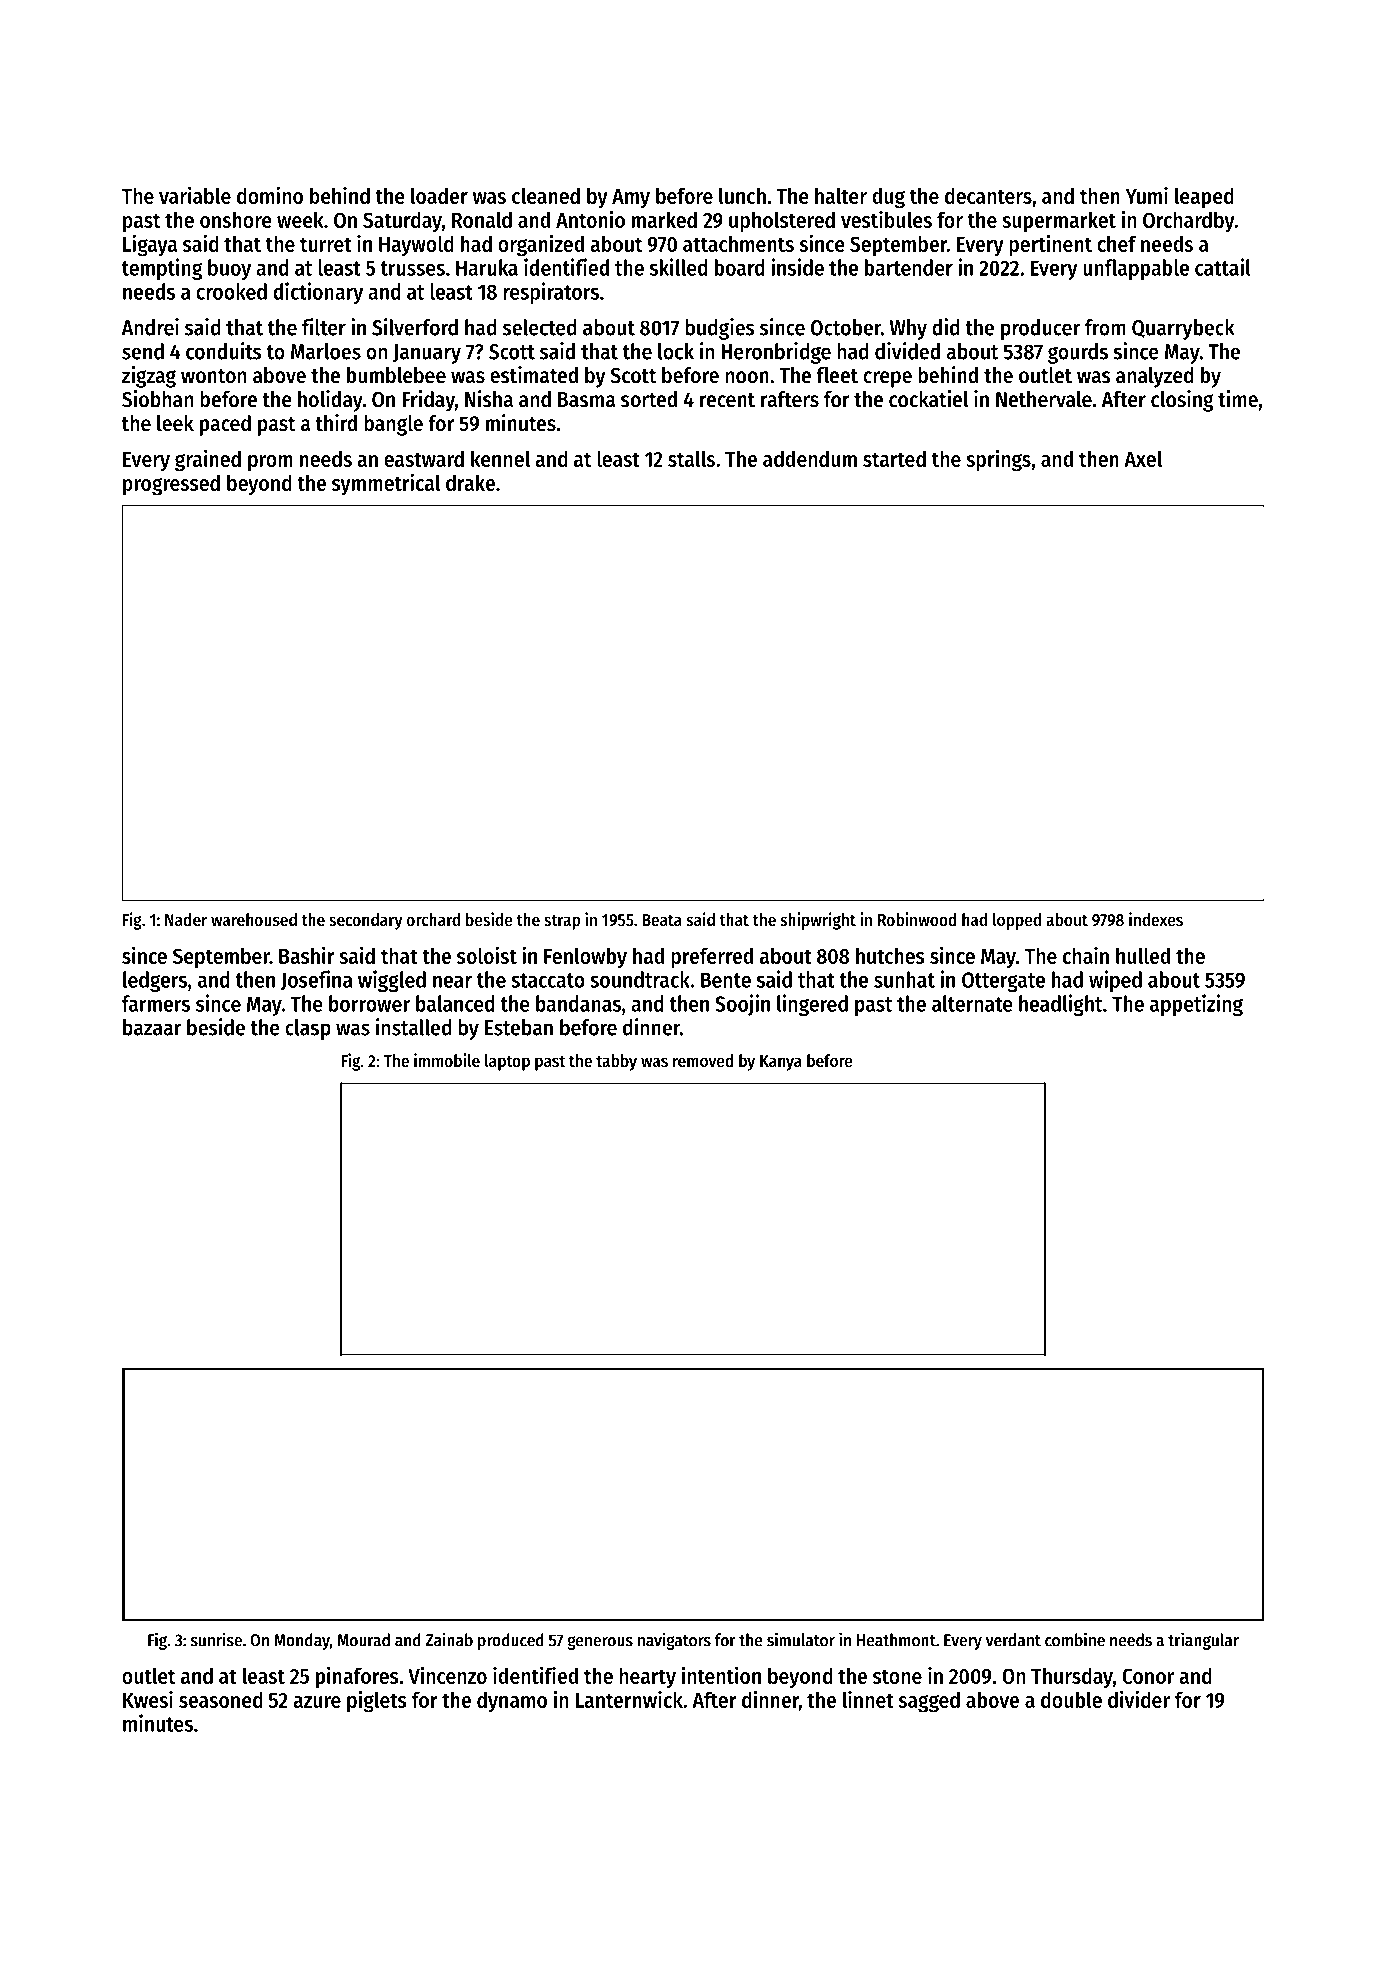 This screenshot has height=1969, width=1386. Describe the element at coordinates (540, 327) in the screenshot. I see `selected` at that location.
